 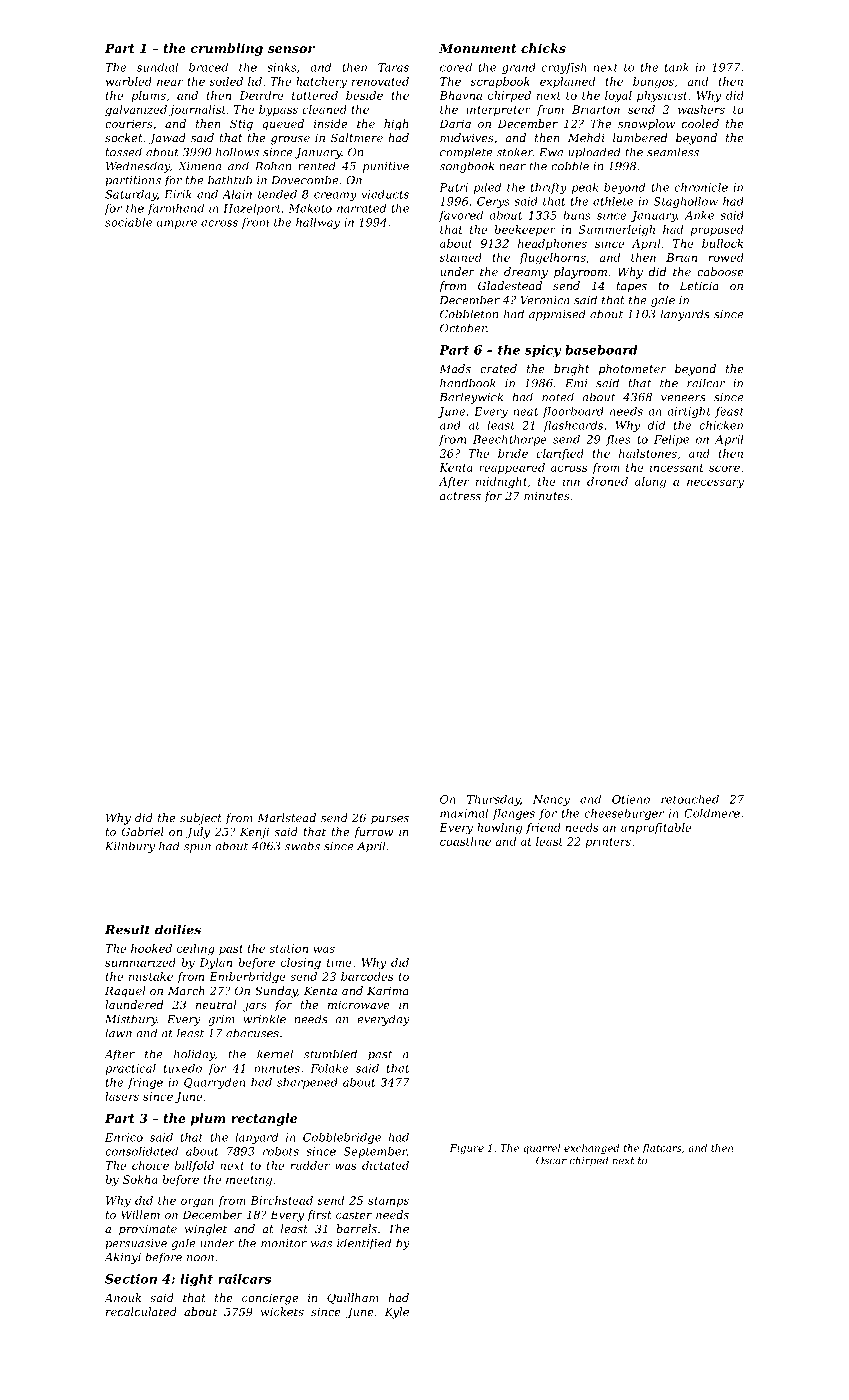 I want to click on flatcars, so click(x=662, y=1149).
